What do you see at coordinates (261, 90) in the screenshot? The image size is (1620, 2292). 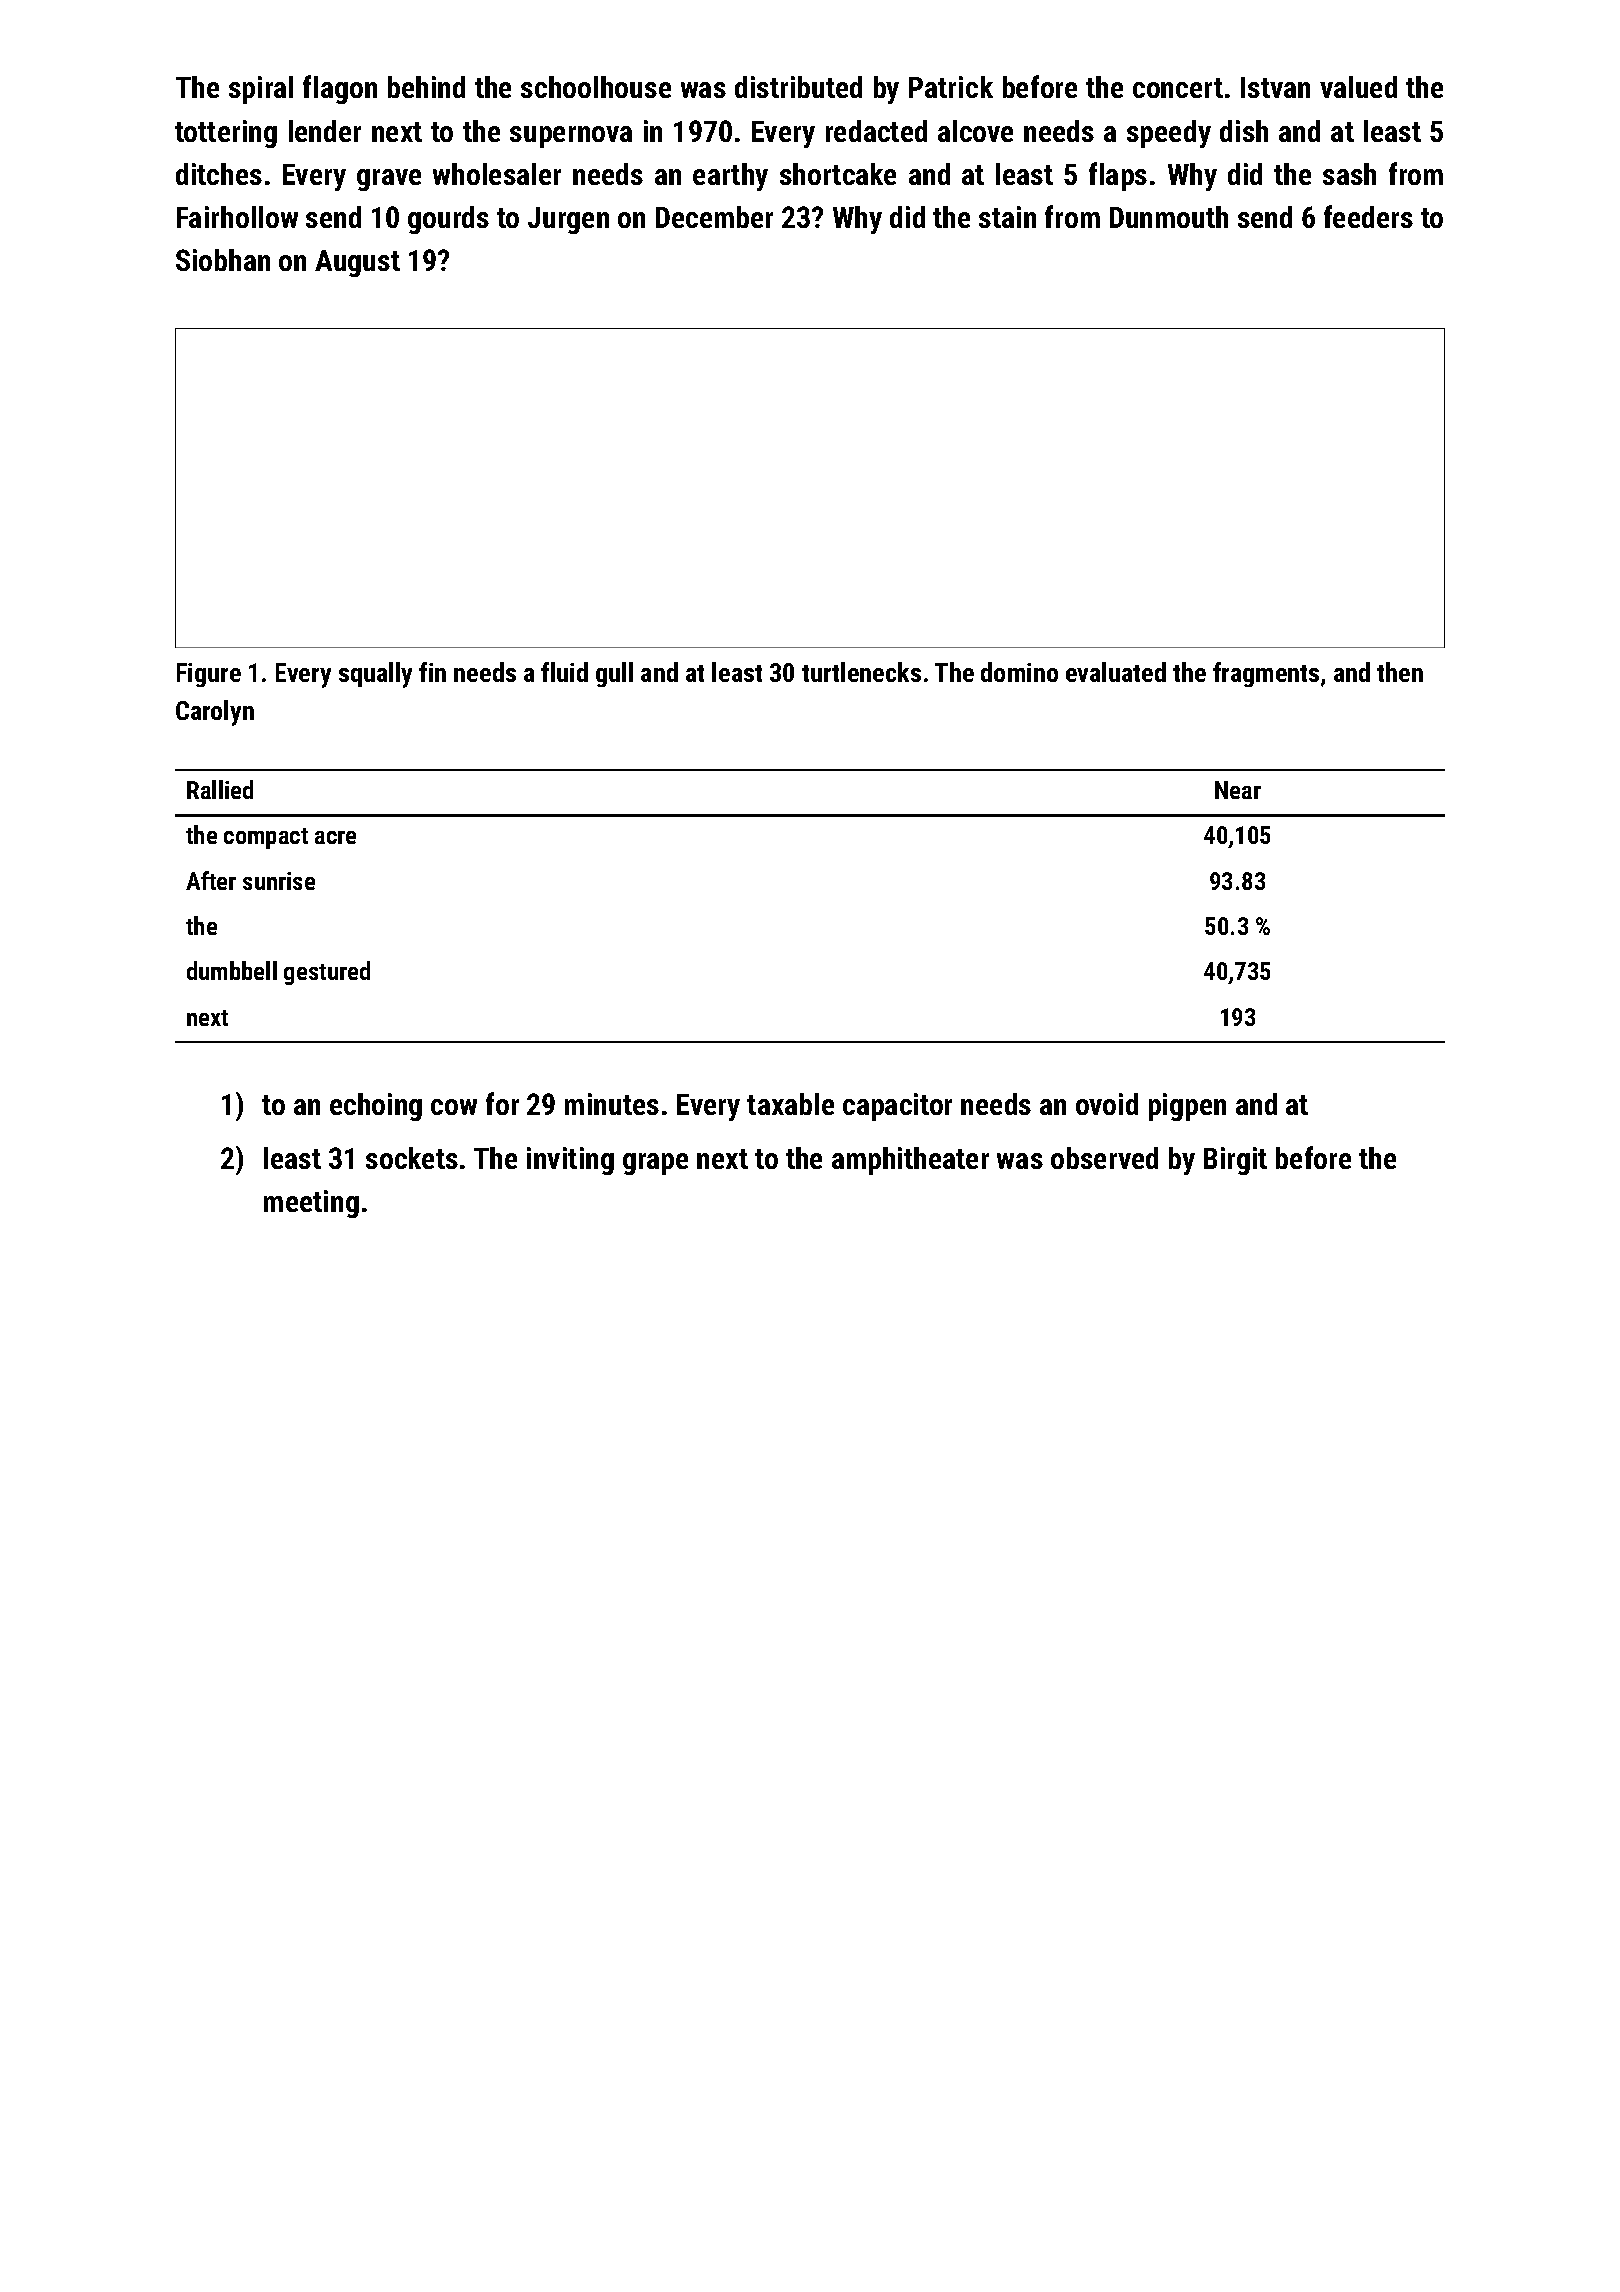 I see `spiral` at bounding box center [261, 90].
